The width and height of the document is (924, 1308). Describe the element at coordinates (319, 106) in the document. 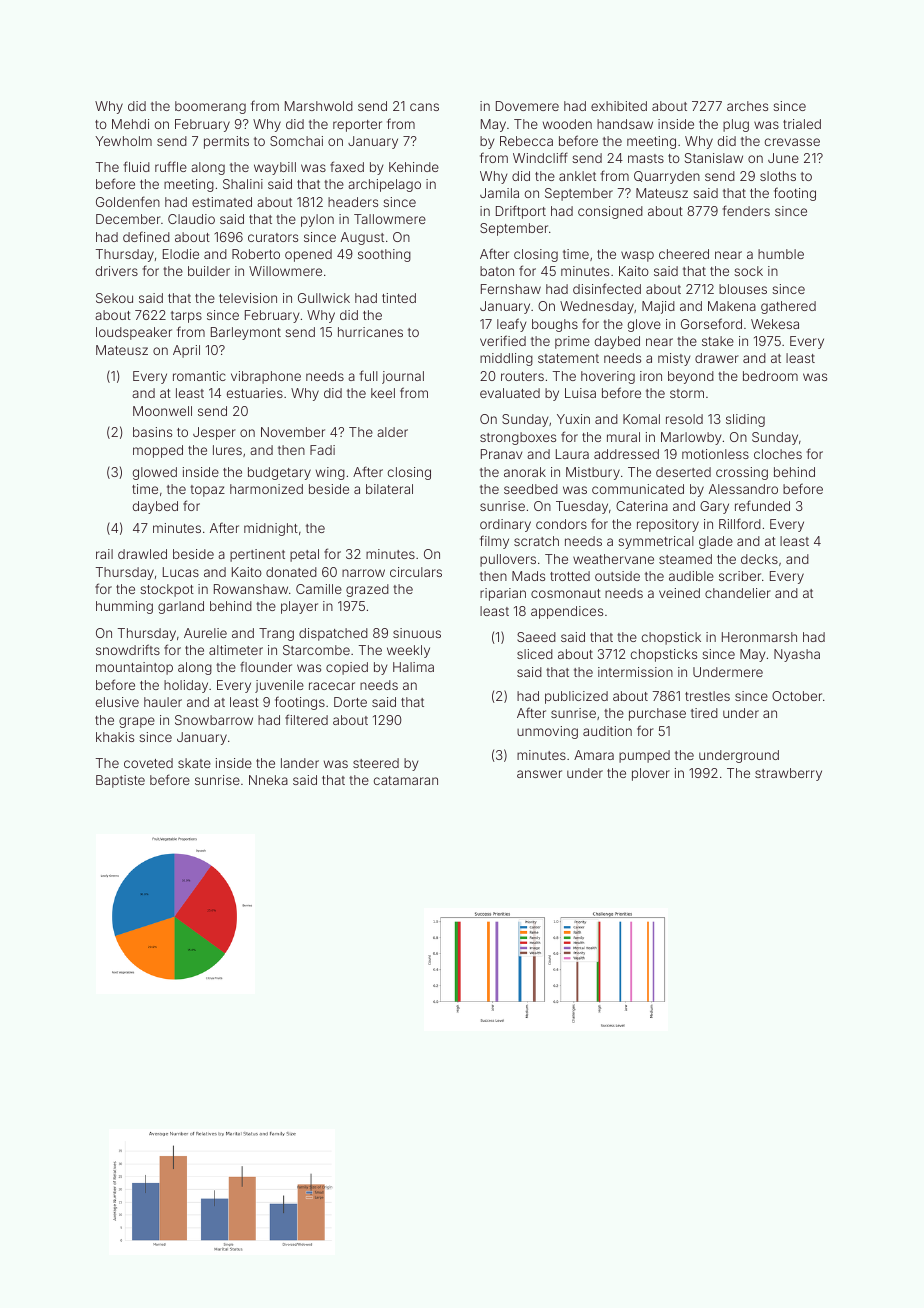

I see `Marshwold` at that location.
